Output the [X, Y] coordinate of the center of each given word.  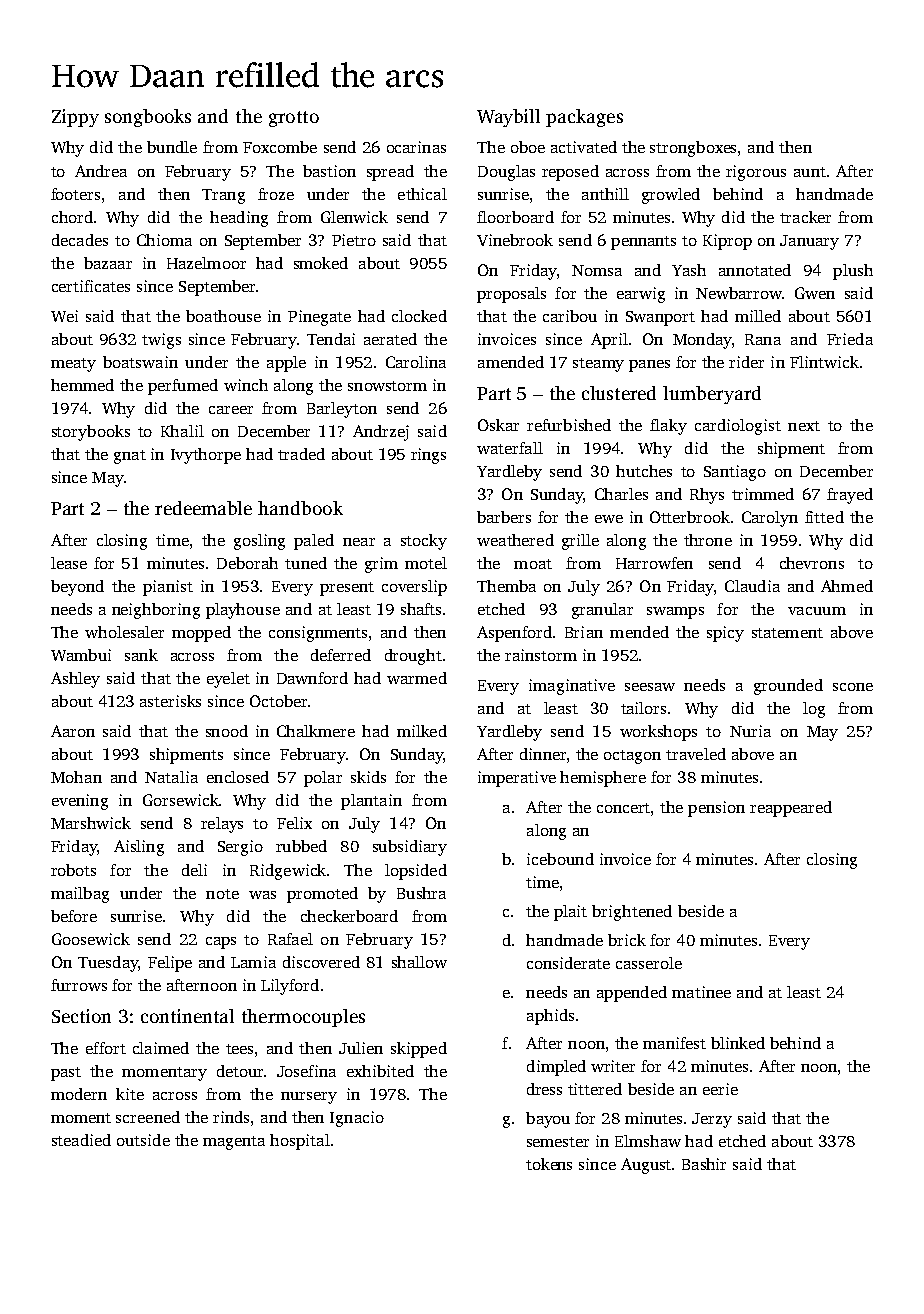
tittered [595, 1089]
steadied [81, 1140]
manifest [674, 1043]
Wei [64, 316]
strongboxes [693, 149]
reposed [570, 173]
